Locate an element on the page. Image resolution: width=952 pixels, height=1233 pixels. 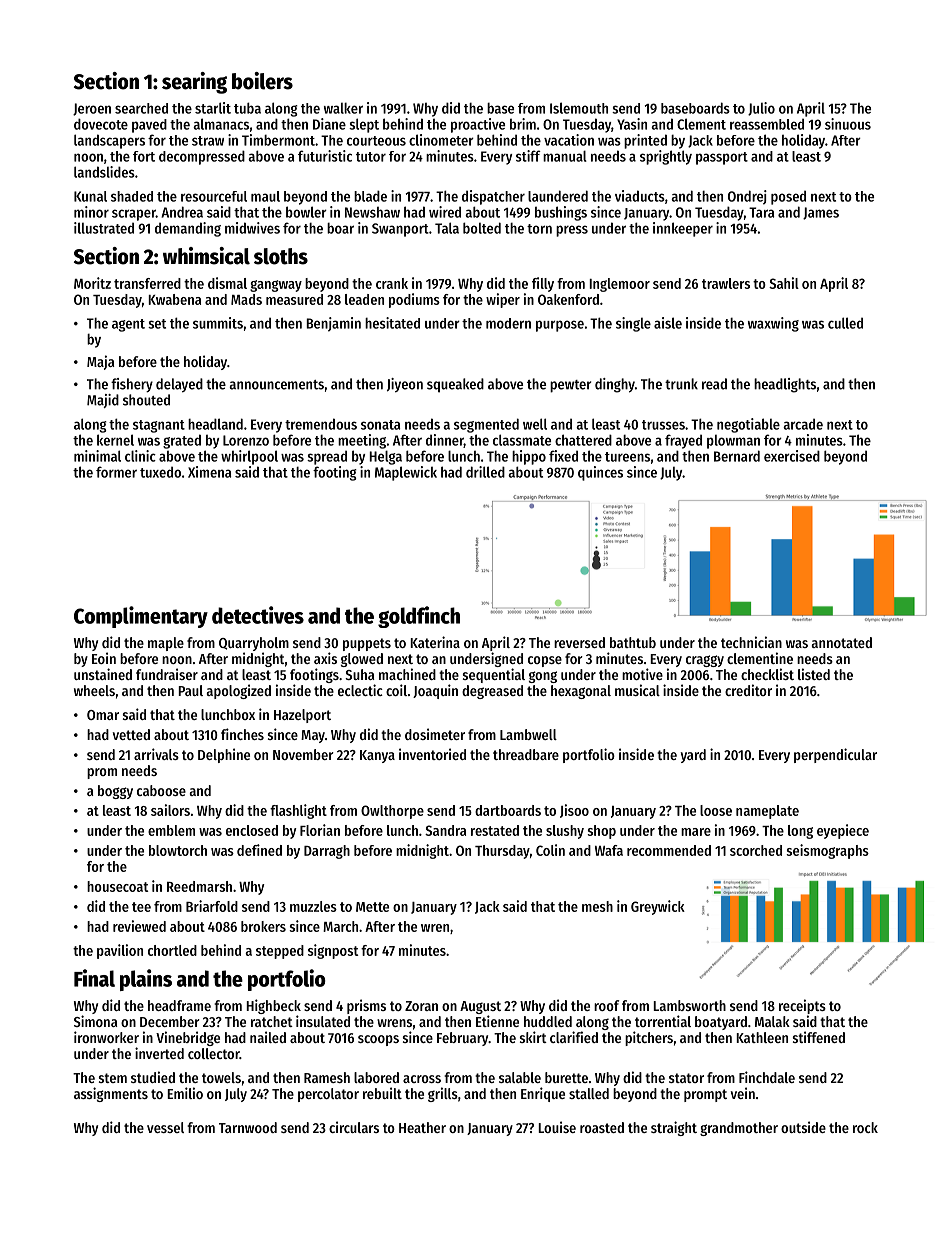
clinic is located at coordinates (140, 456).
